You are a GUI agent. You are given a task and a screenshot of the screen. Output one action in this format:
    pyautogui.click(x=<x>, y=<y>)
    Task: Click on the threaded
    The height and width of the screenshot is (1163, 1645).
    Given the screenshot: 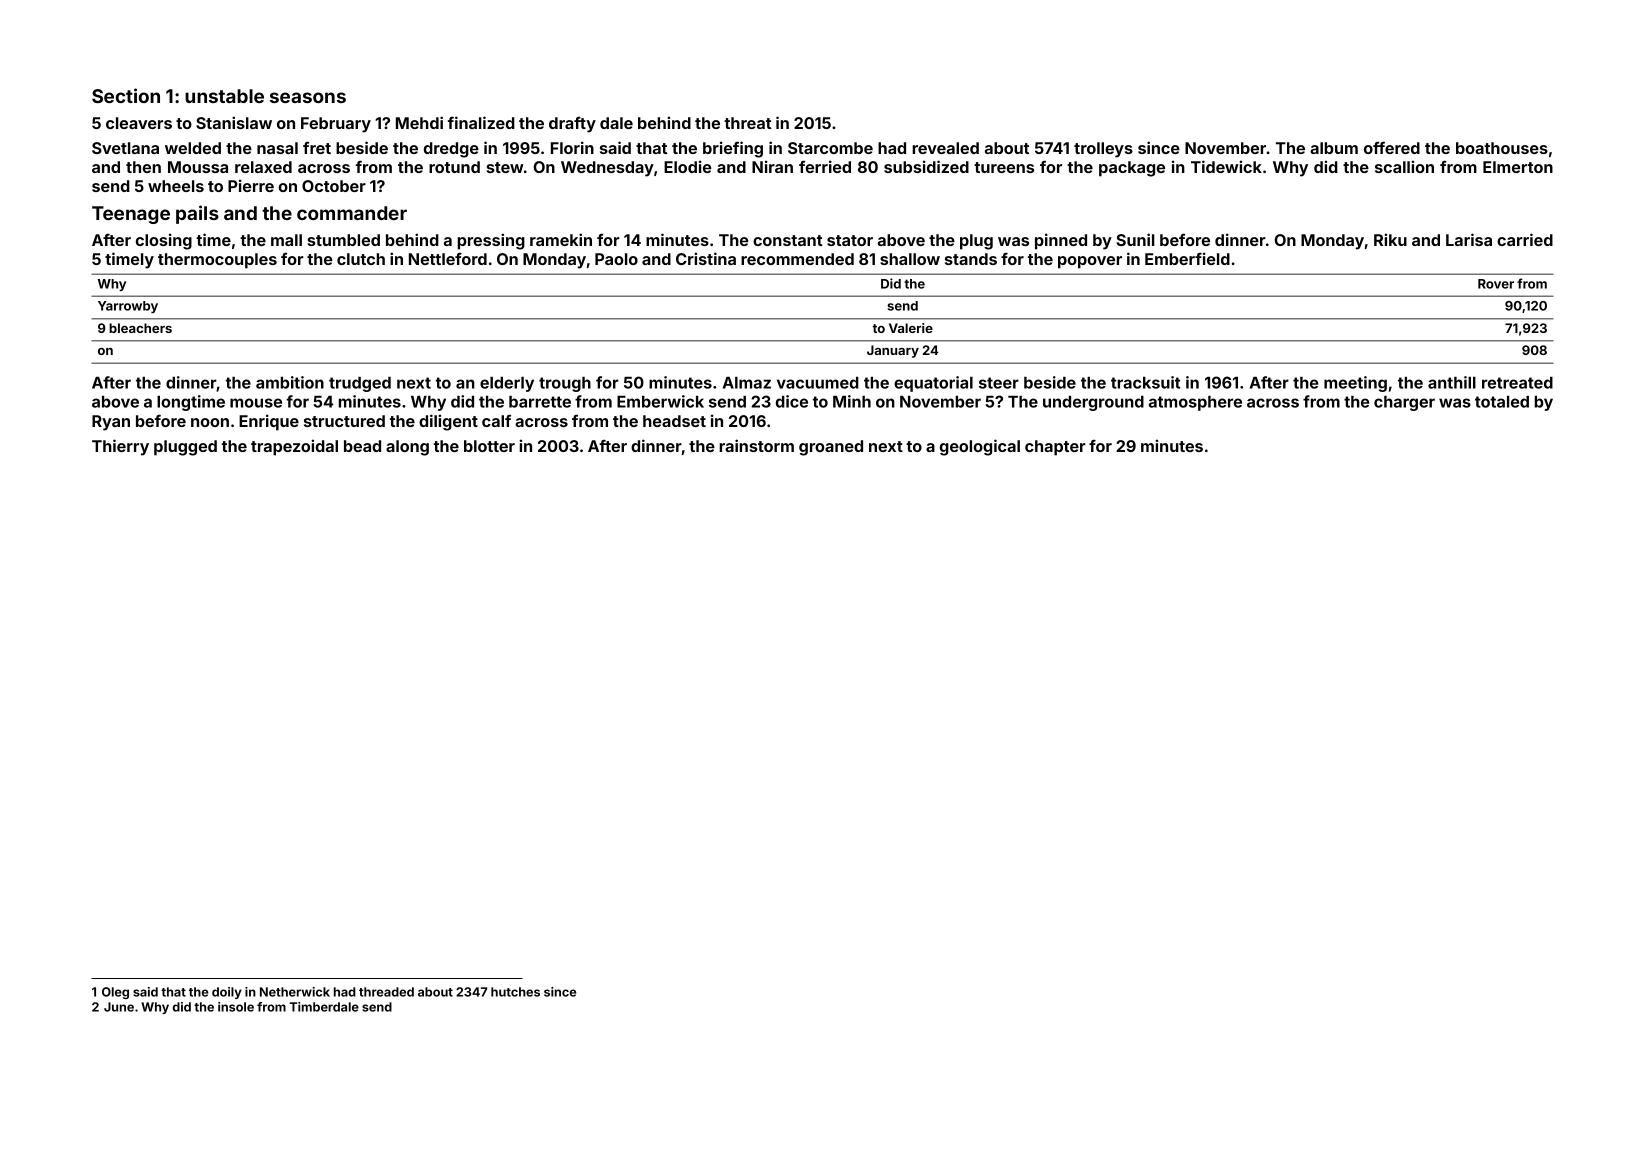 What is the action you would take?
    pyautogui.click(x=386, y=992)
